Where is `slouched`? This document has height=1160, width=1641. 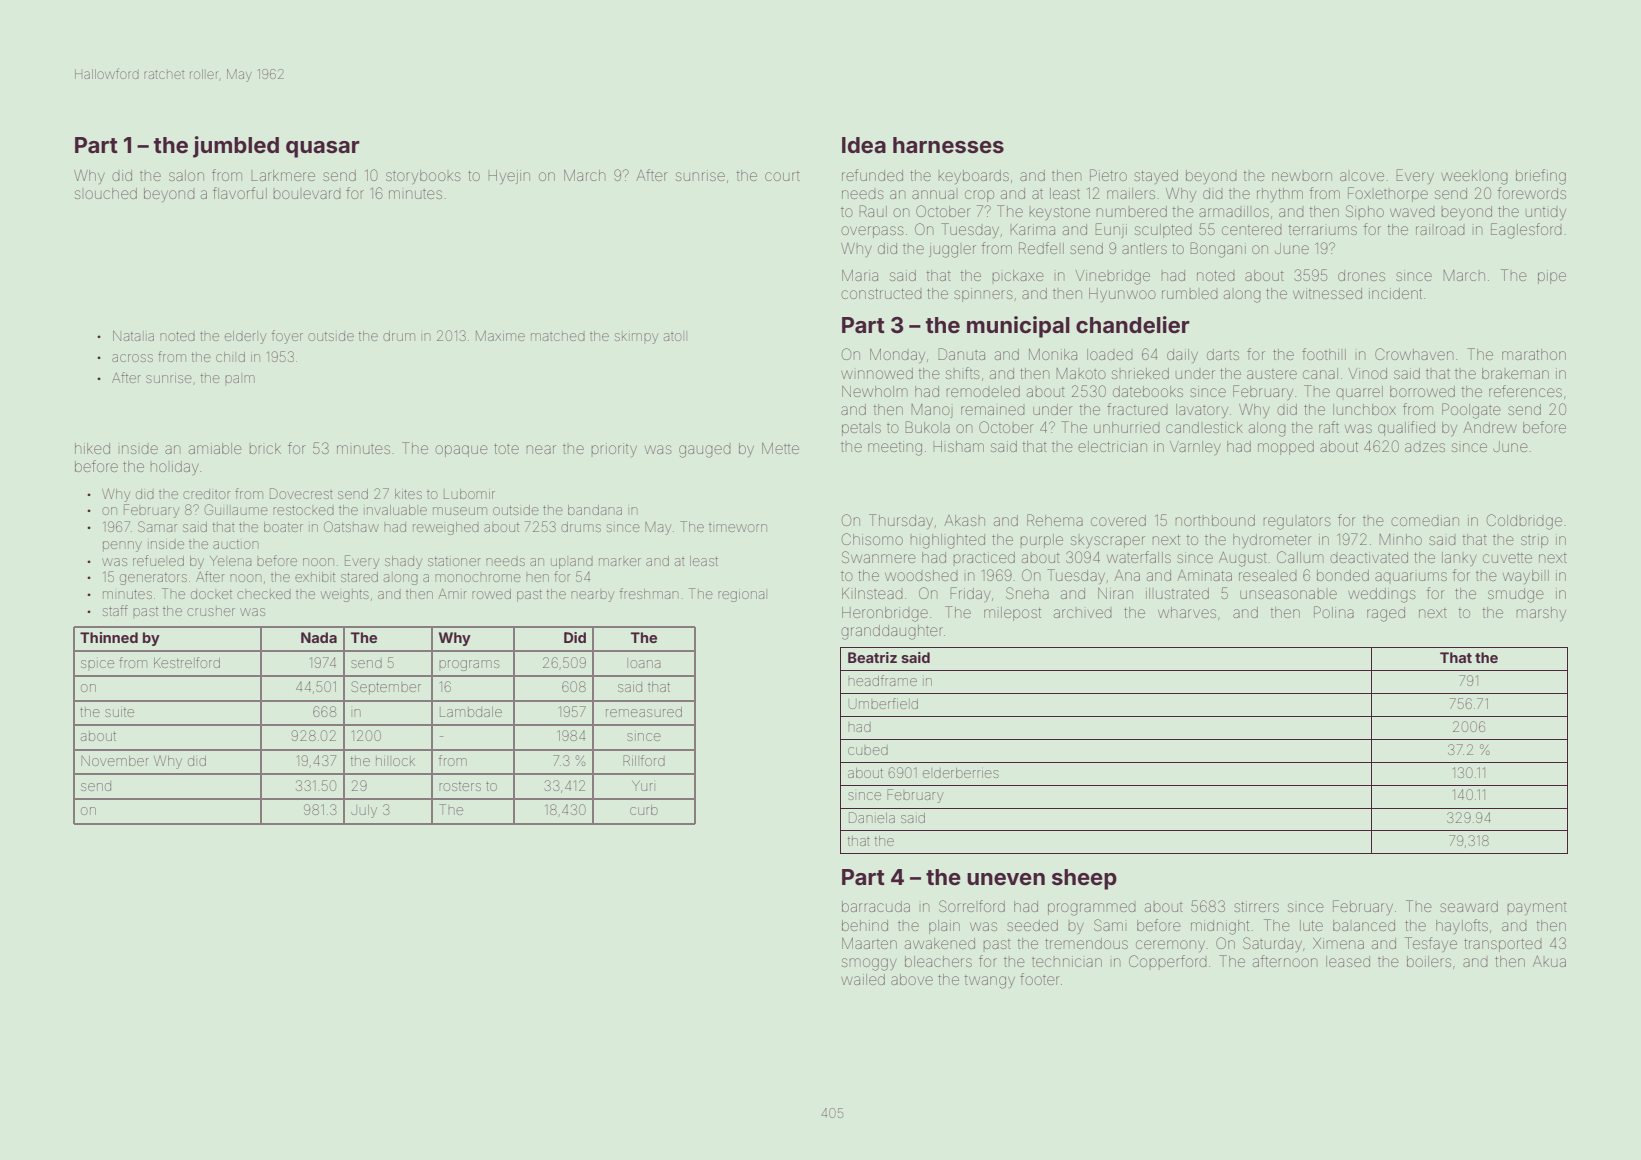 slouched is located at coordinates (106, 193).
